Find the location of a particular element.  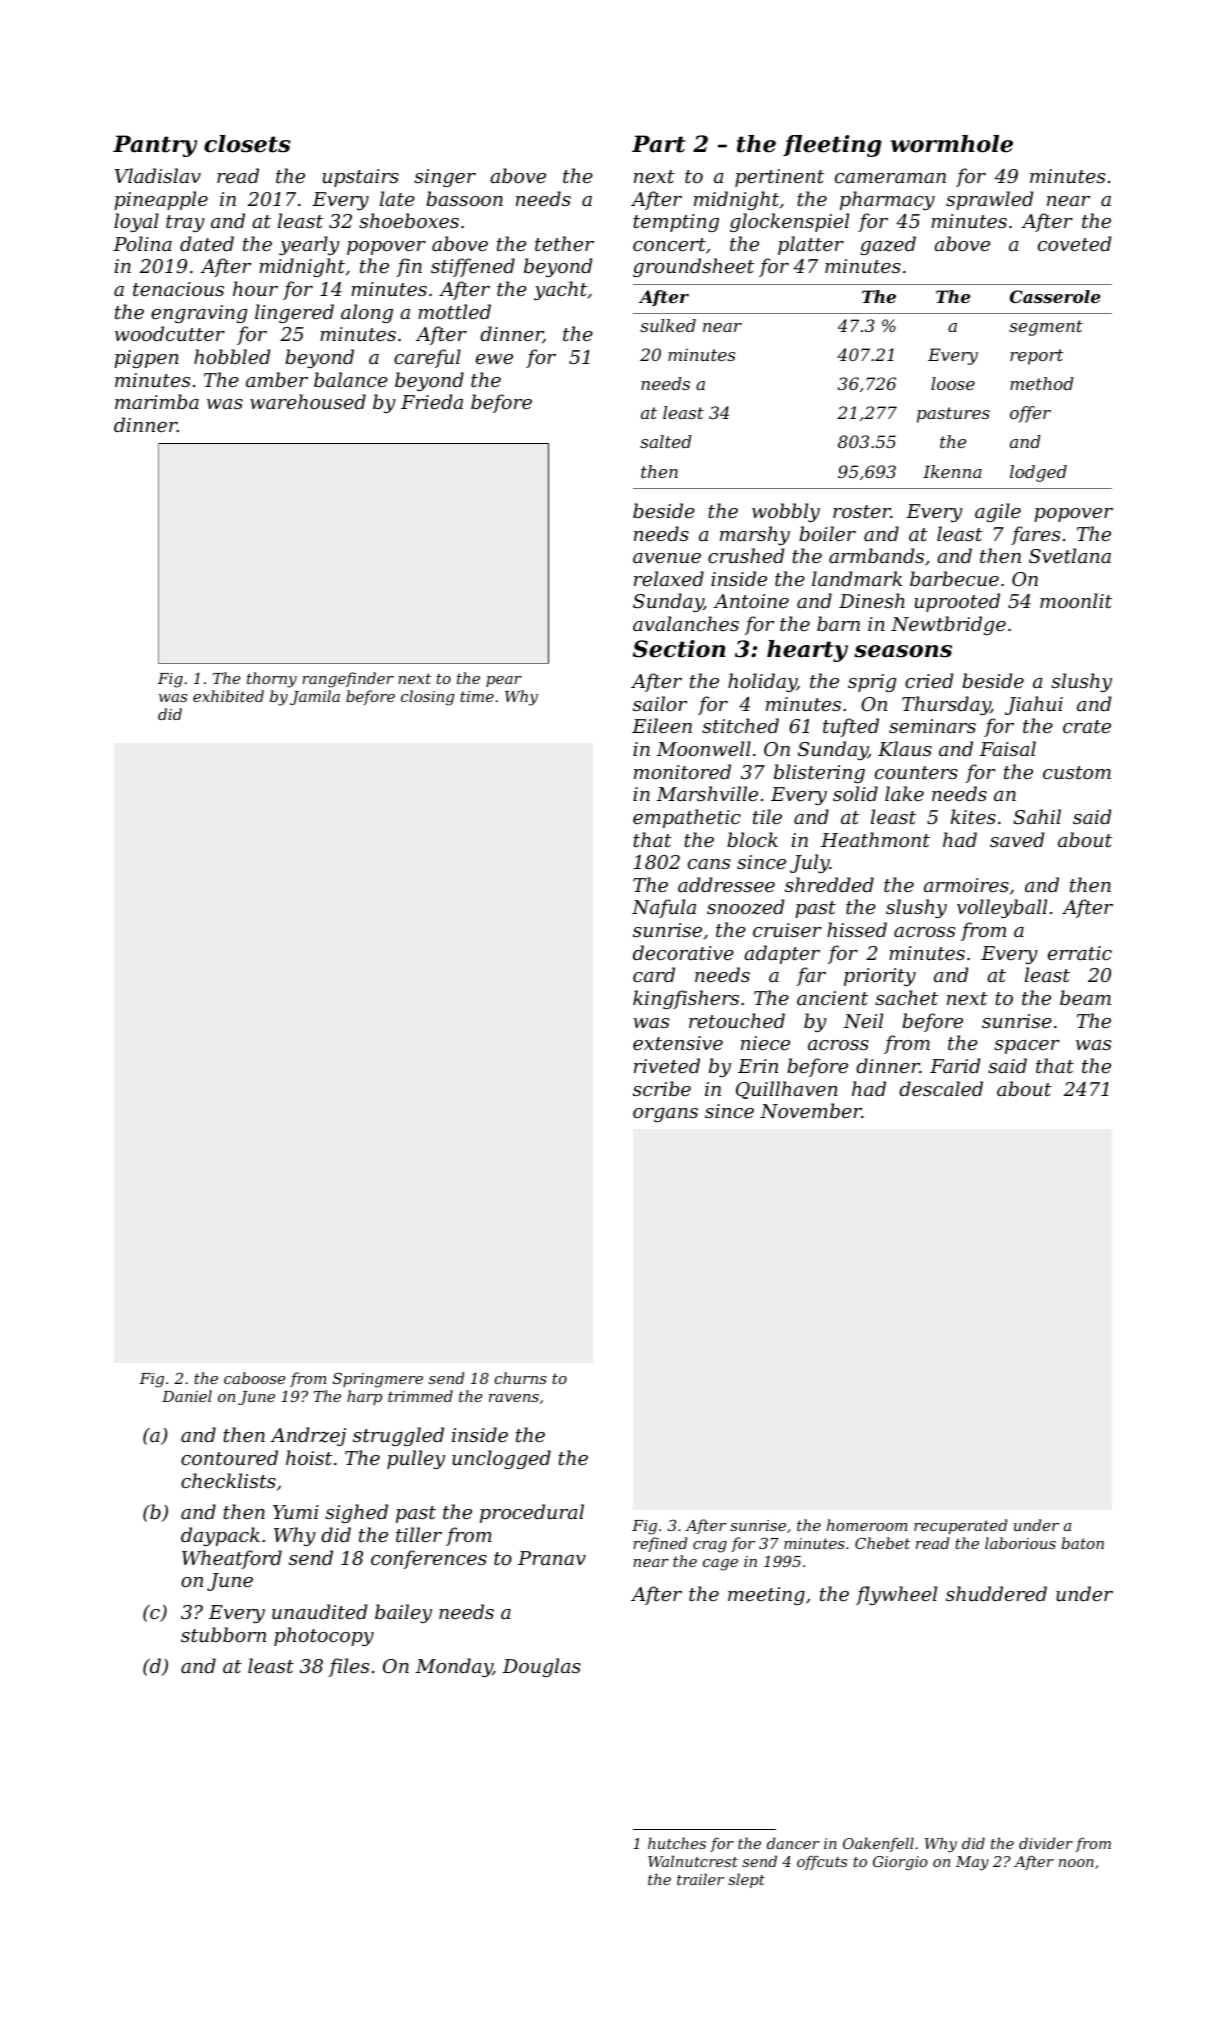

bassoon is located at coordinates (464, 198).
